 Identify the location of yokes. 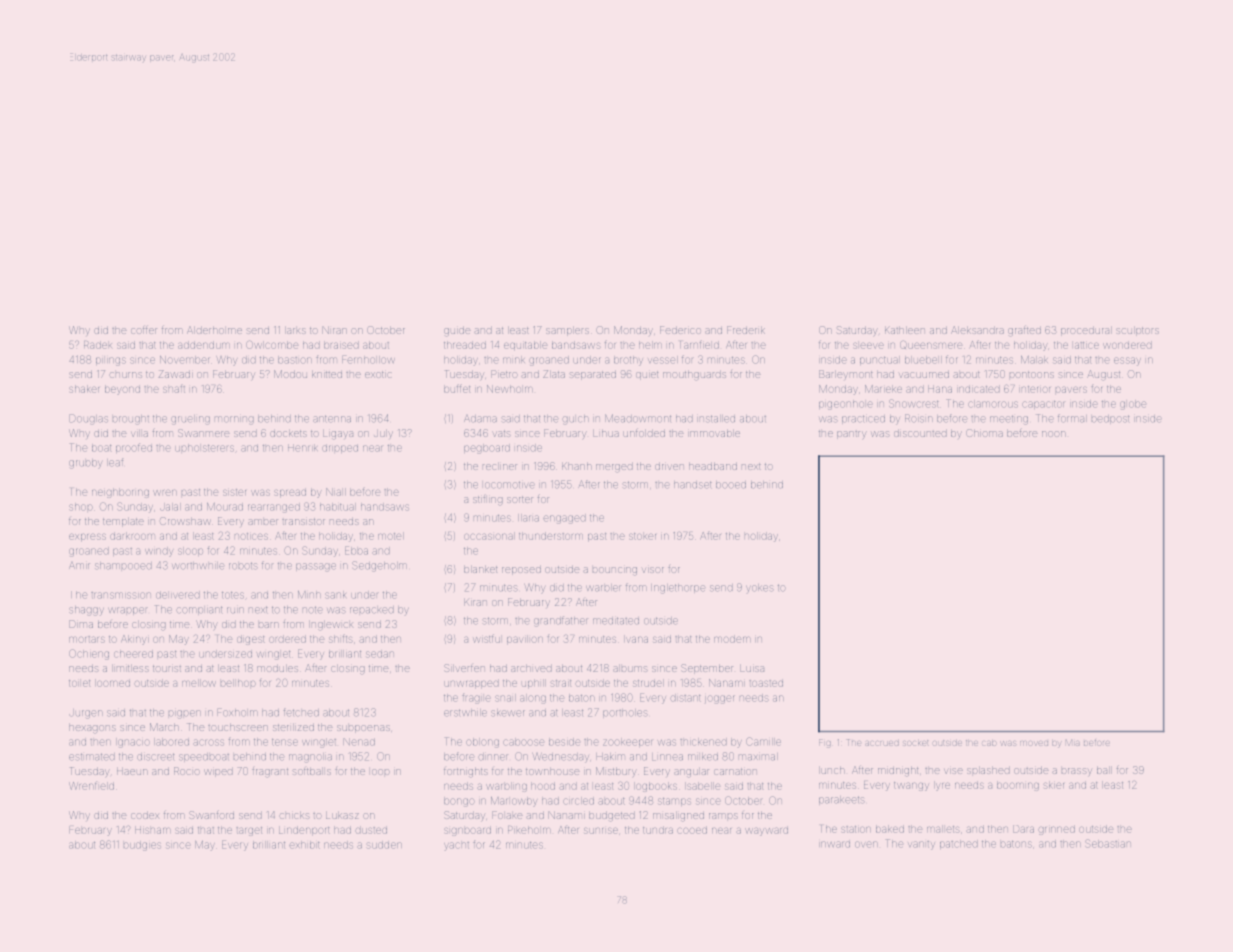
(760, 588).
